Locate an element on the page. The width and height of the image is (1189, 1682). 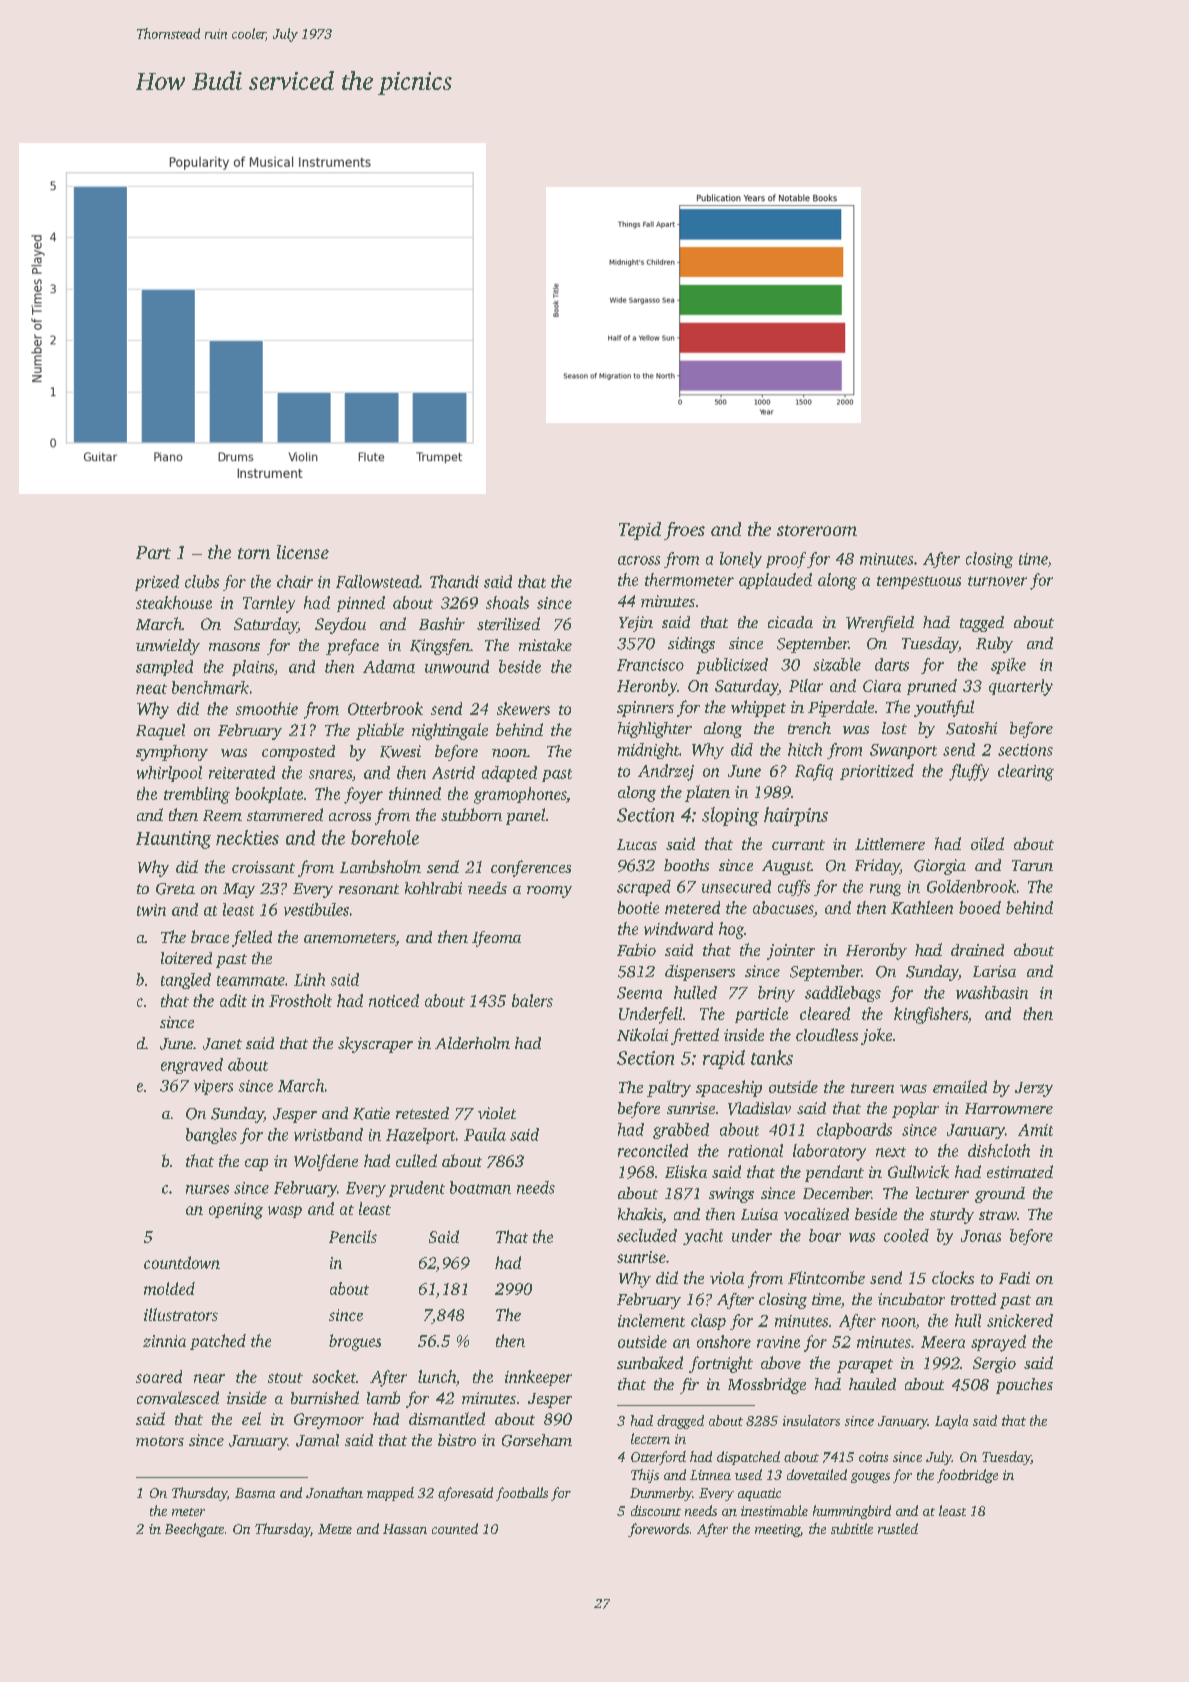
Andrzej is located at coordinates (666, 772).
